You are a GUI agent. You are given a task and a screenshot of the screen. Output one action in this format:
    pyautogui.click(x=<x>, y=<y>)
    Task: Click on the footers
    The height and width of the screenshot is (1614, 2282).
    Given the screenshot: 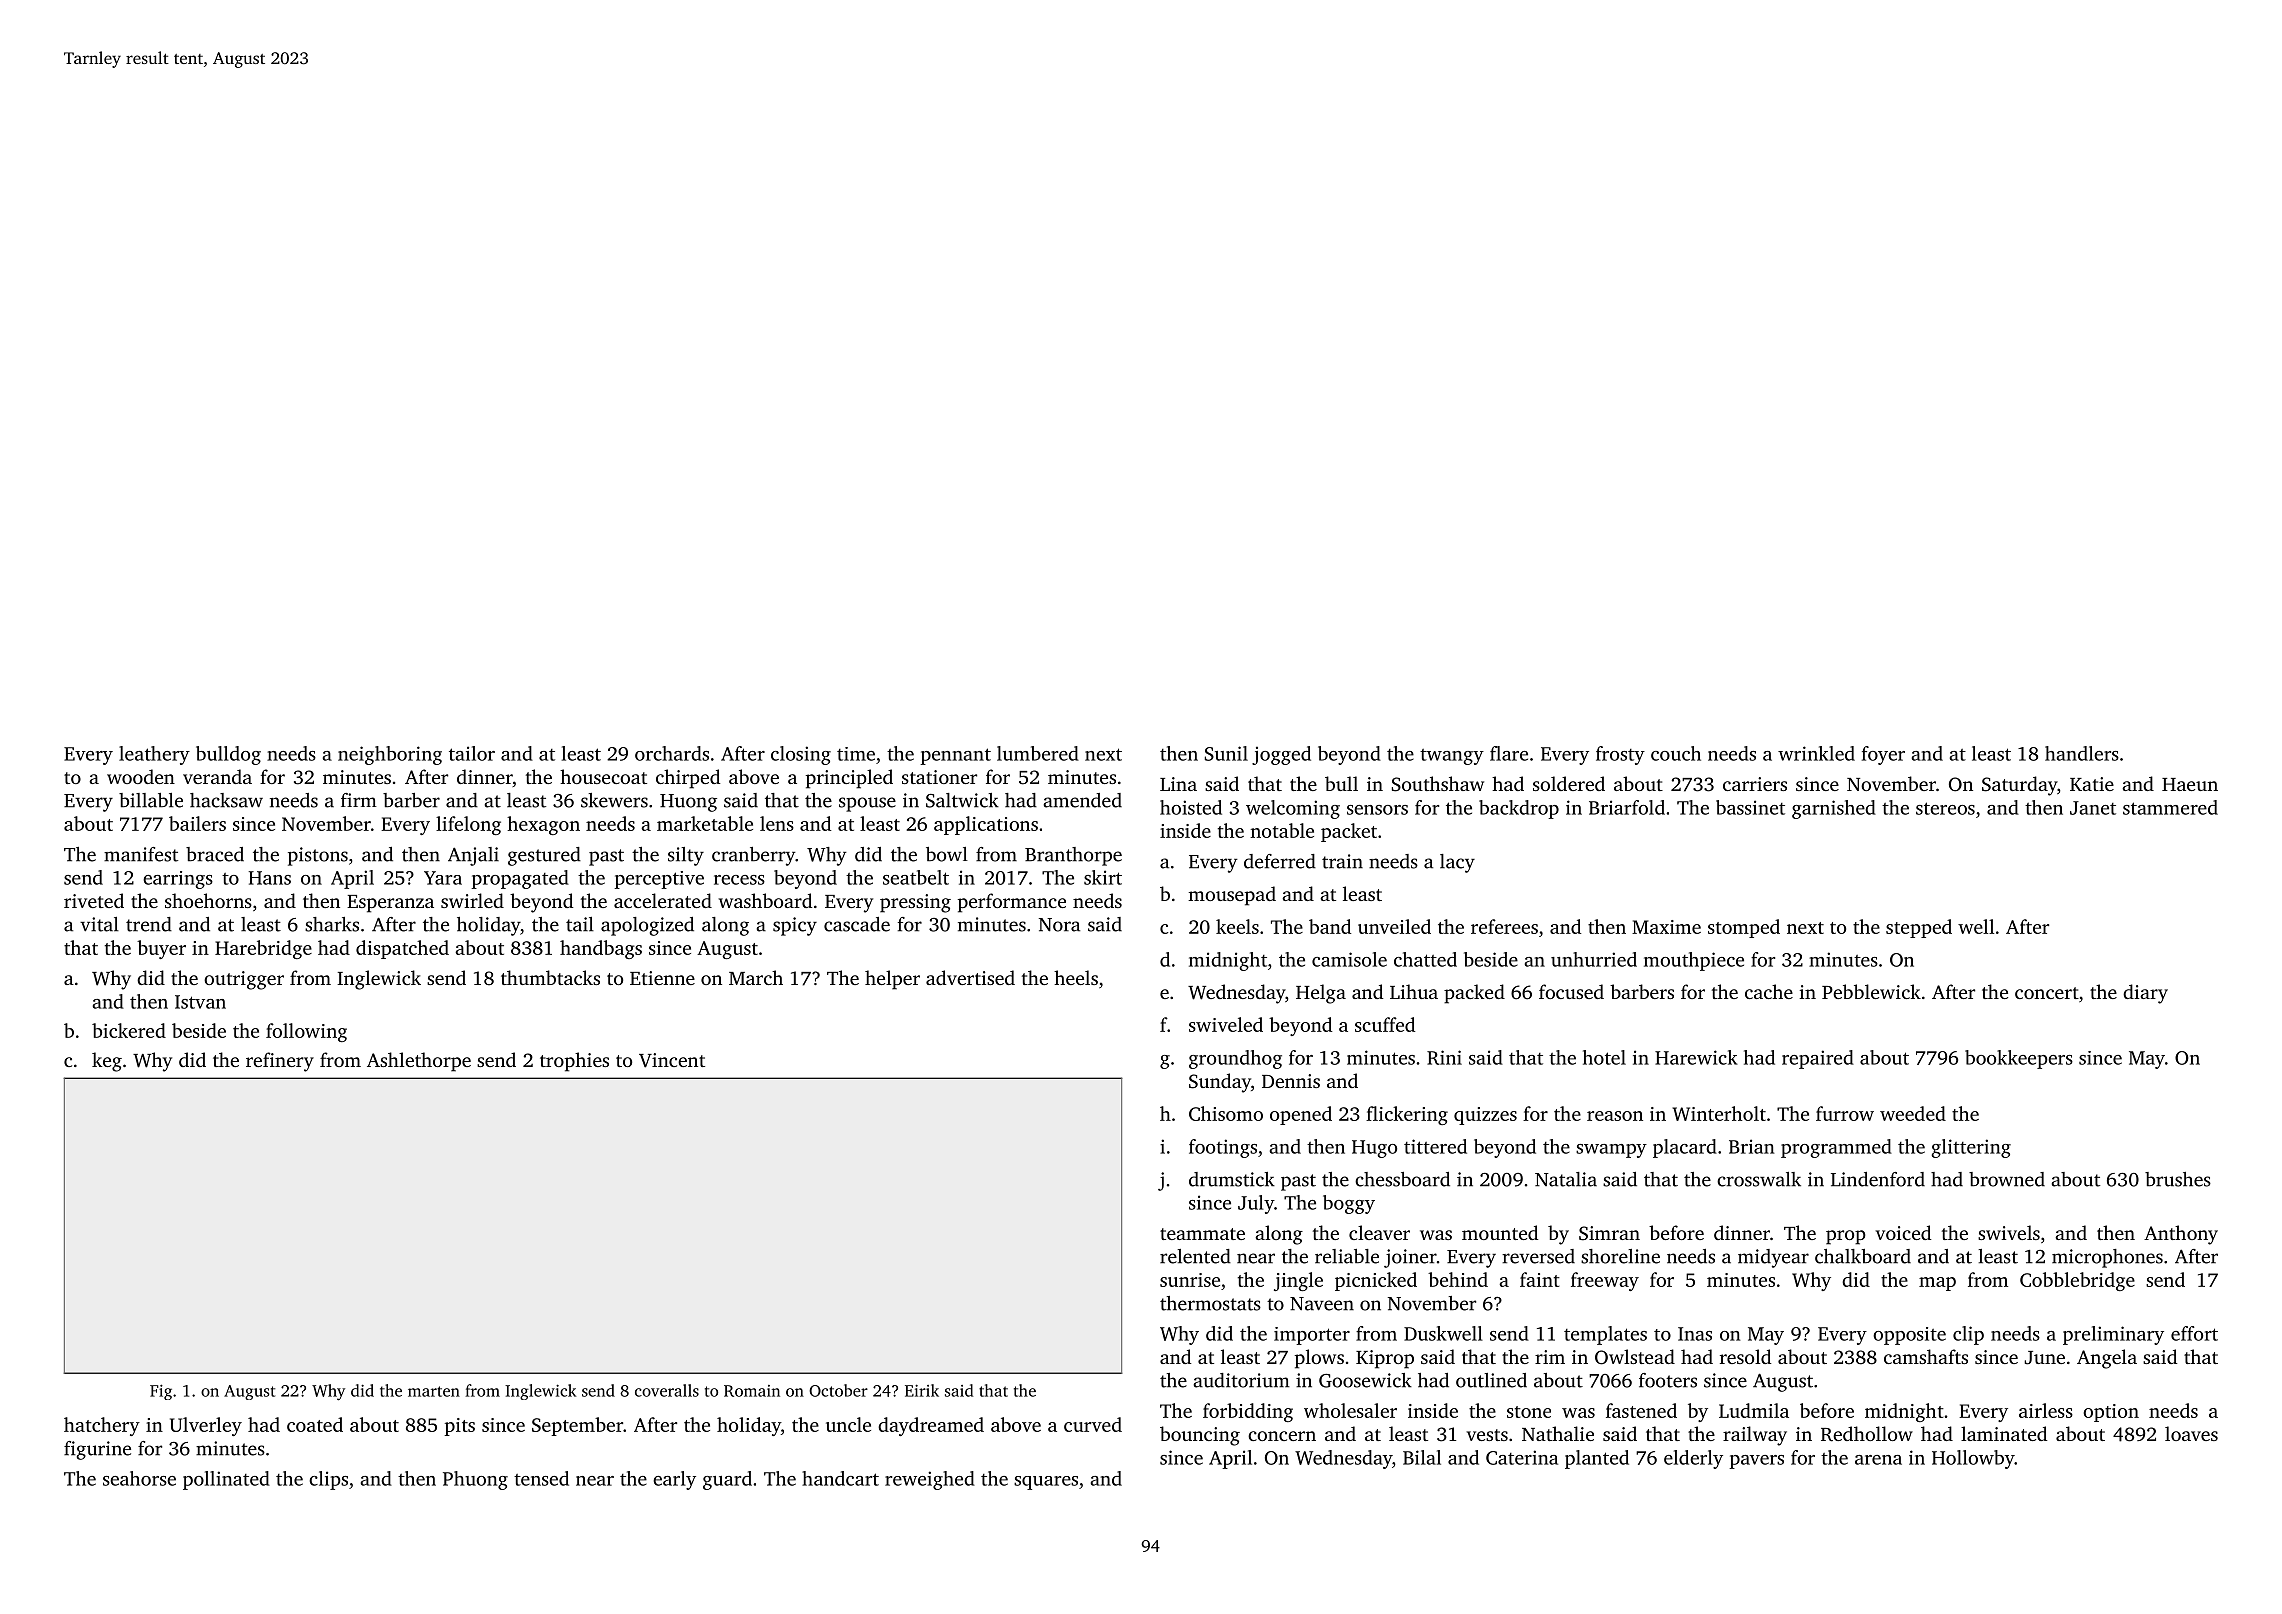 What is the action you would take?
    pyautogui.click(x=1668, y=1380)
